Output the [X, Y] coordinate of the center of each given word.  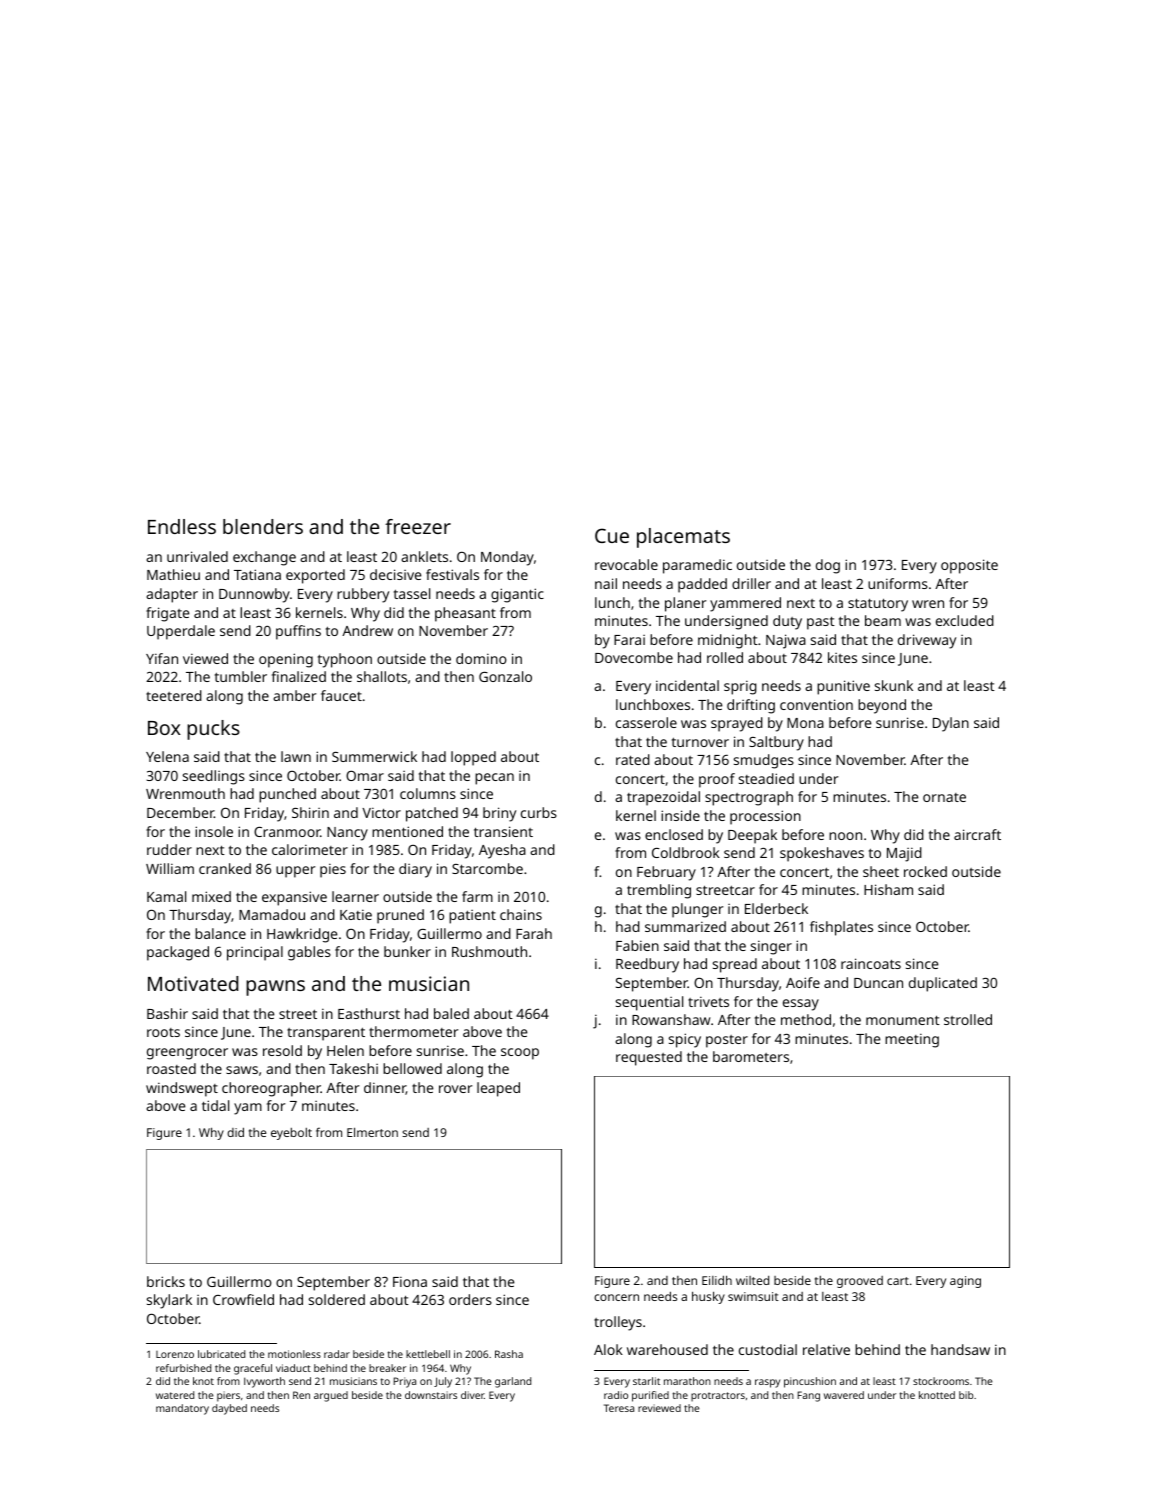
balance [220, 933]
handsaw [960, 1349]
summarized [685, 926]
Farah [534, 933]
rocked [925, 871]
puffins [298, 632]
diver [472, 1395]
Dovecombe [634, 657]
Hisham [888, 889]
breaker [387, 1368]
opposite [969, 566]
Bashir [167, 1013]
